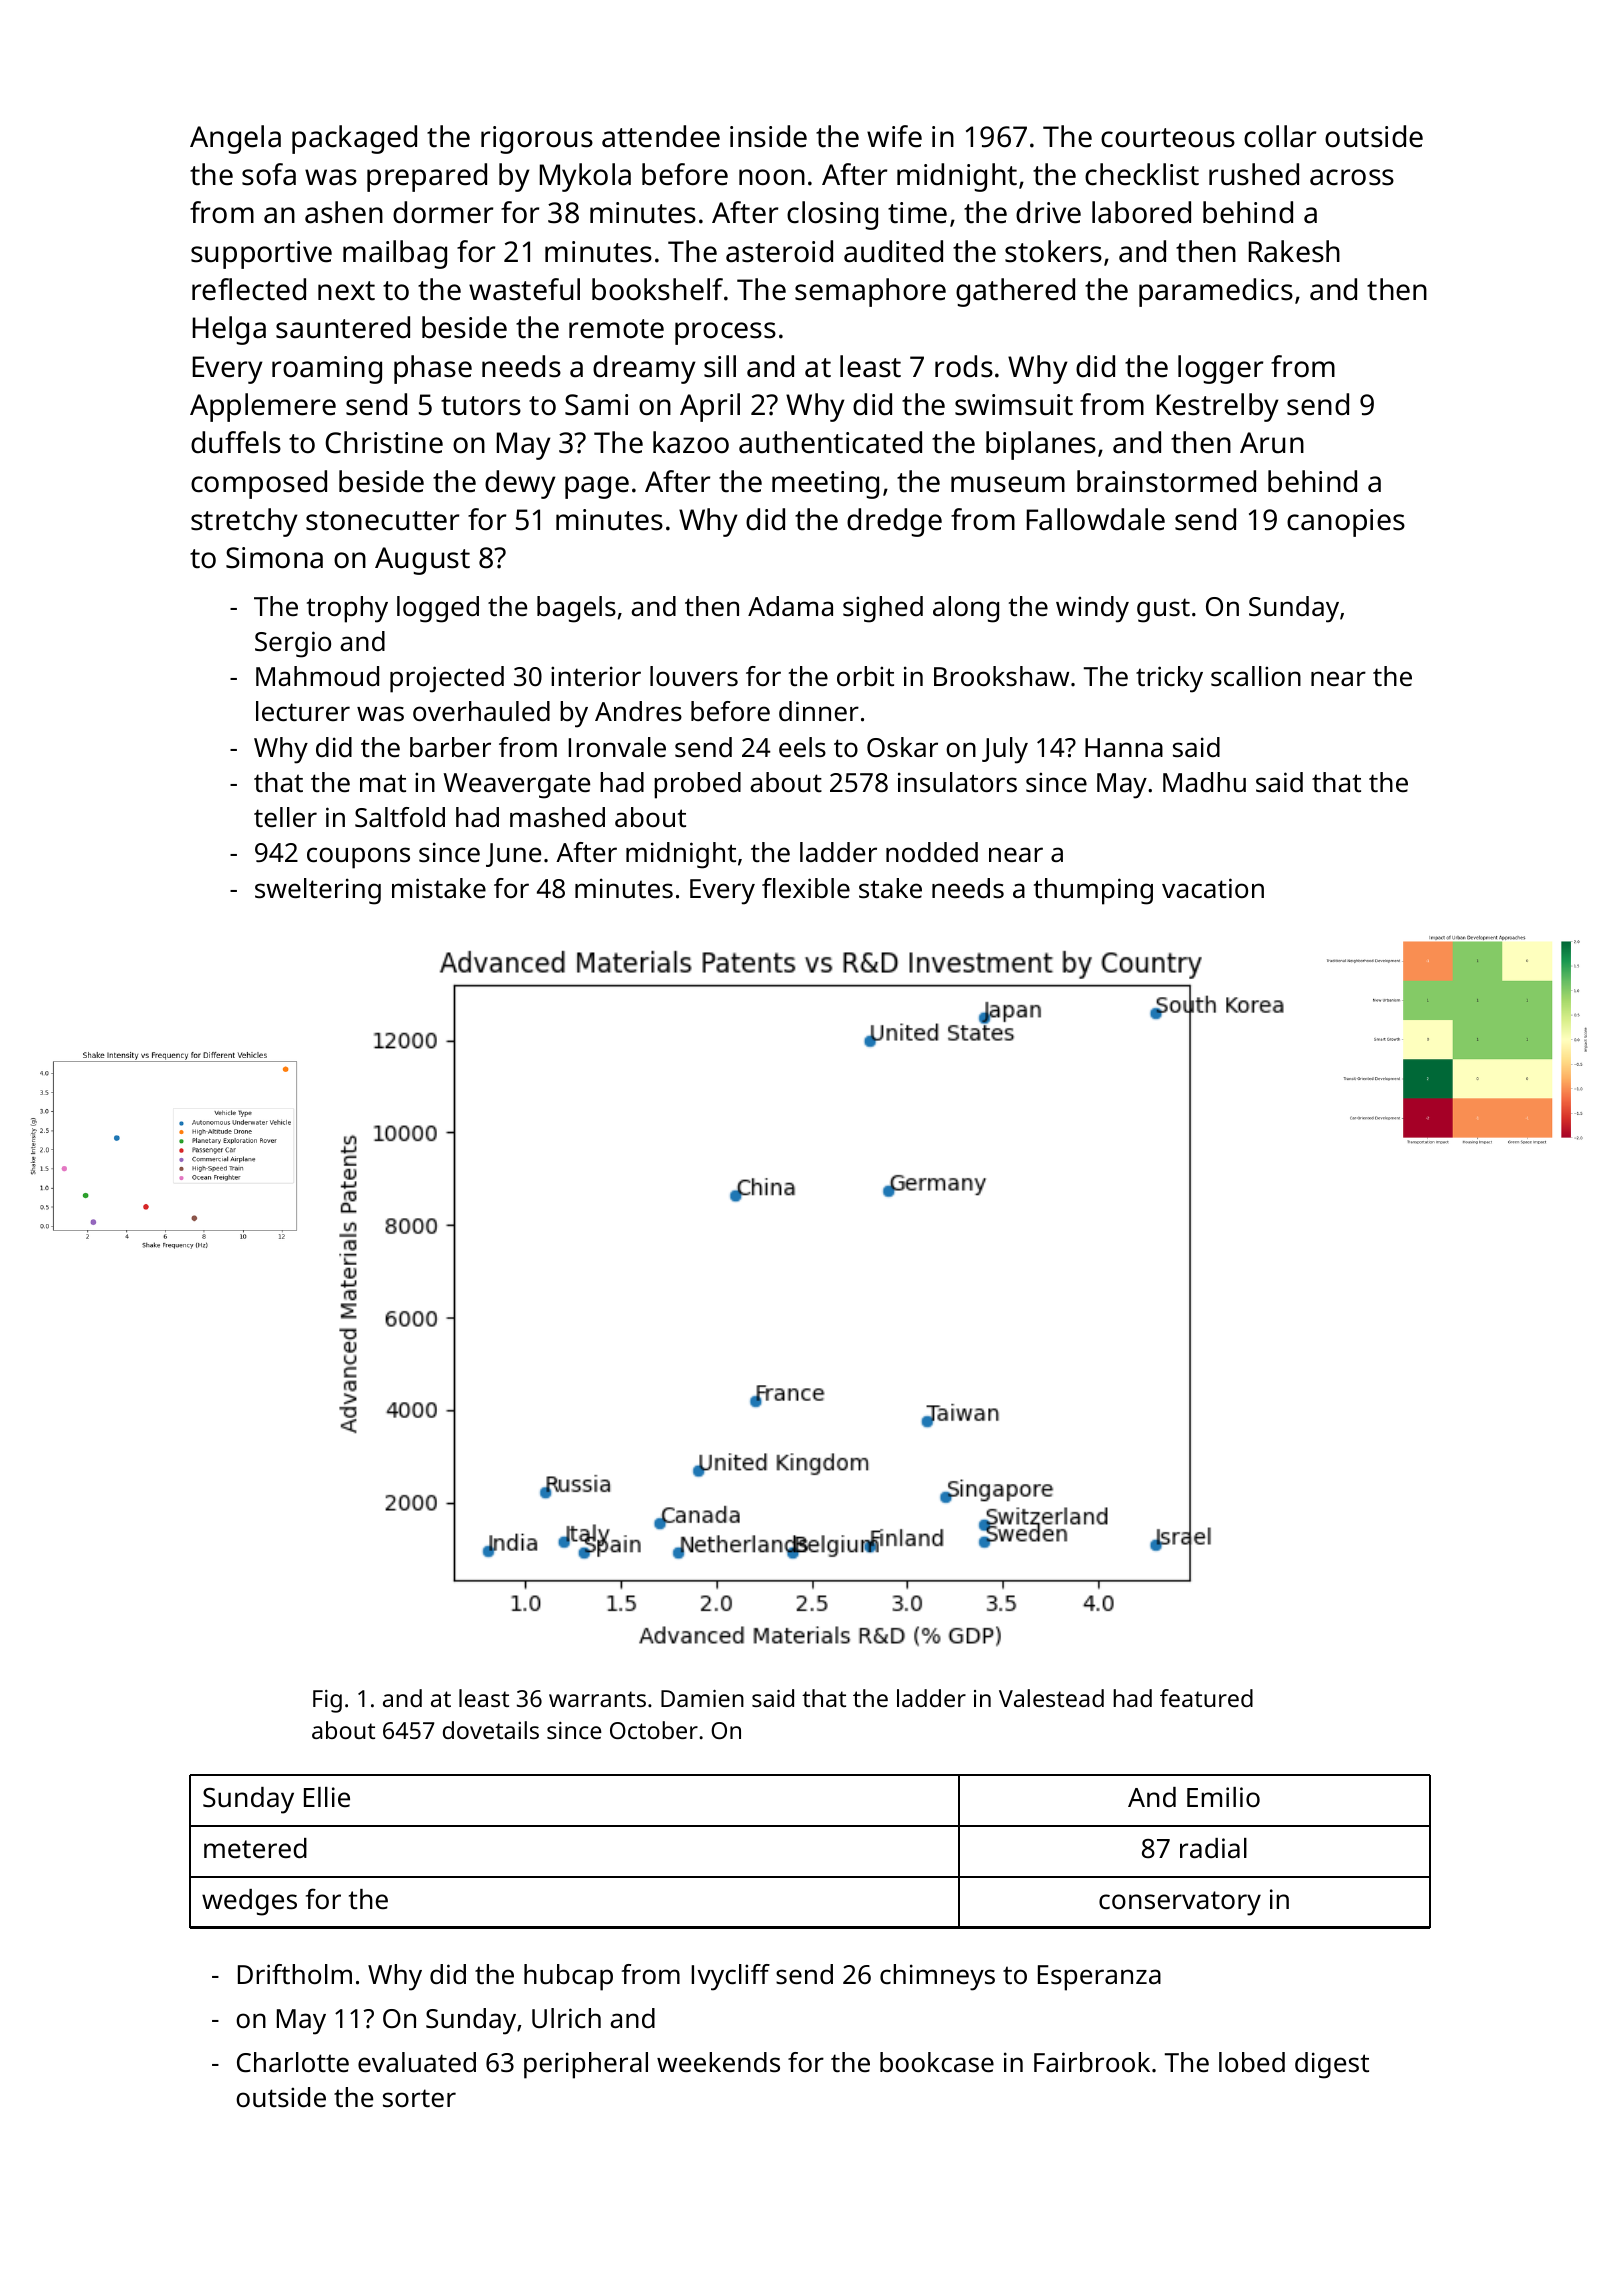 The width and height of the page is (1620, 2292). Describe the element at coordinates (1332, 2065) in the page. I see `digest` at that location.
